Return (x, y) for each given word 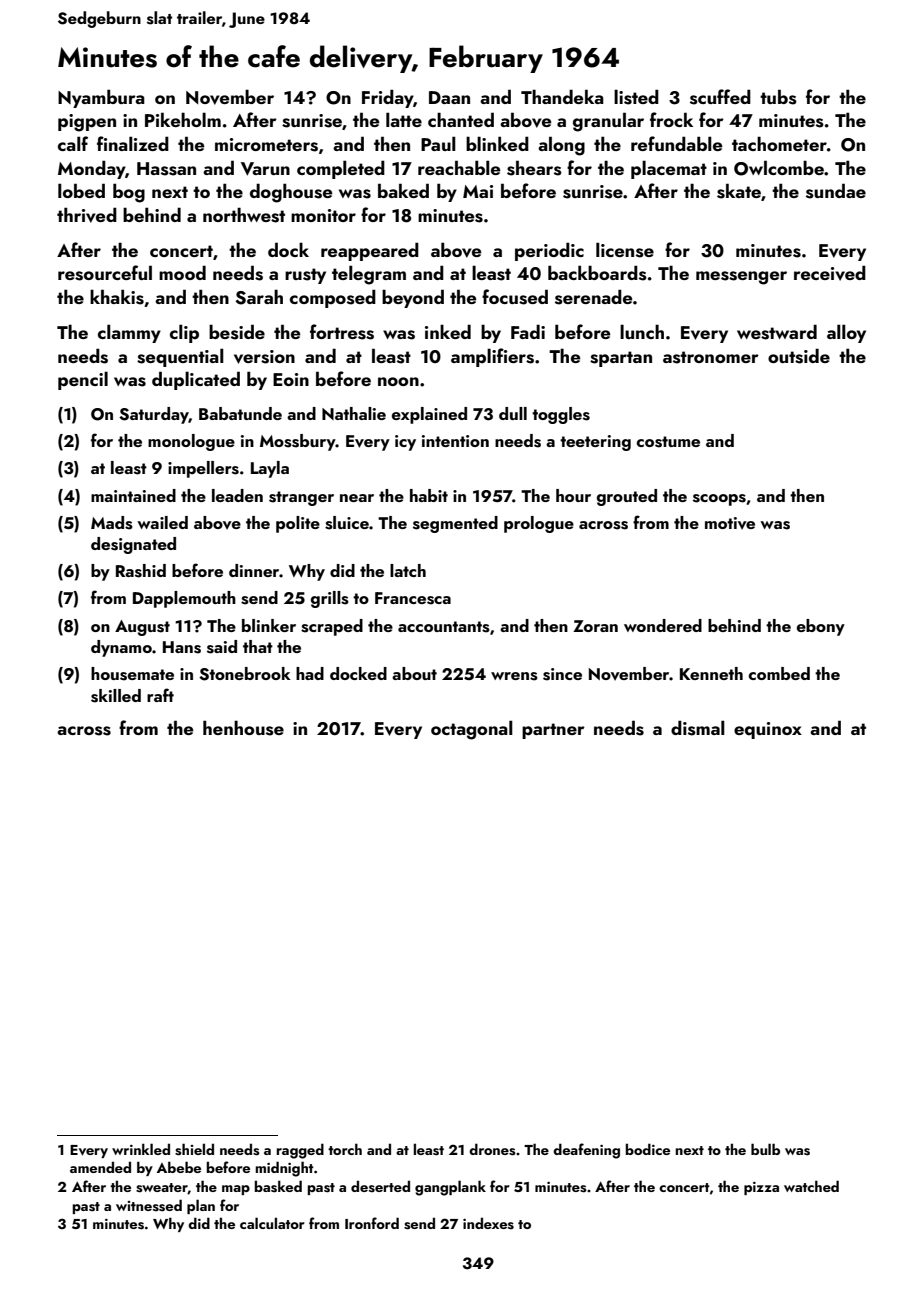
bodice (647, 1149)
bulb (765, 1149)
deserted (380, 1186)
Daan (449, 97)
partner (553, 731)
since (562, 674)
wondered (663, 625)
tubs (778, 97)
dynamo (121, 648)
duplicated (196, 380)
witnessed (149, 1205)
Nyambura (101, 98)
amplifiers (492, 357)
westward (777, 332)
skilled (116, 696)
